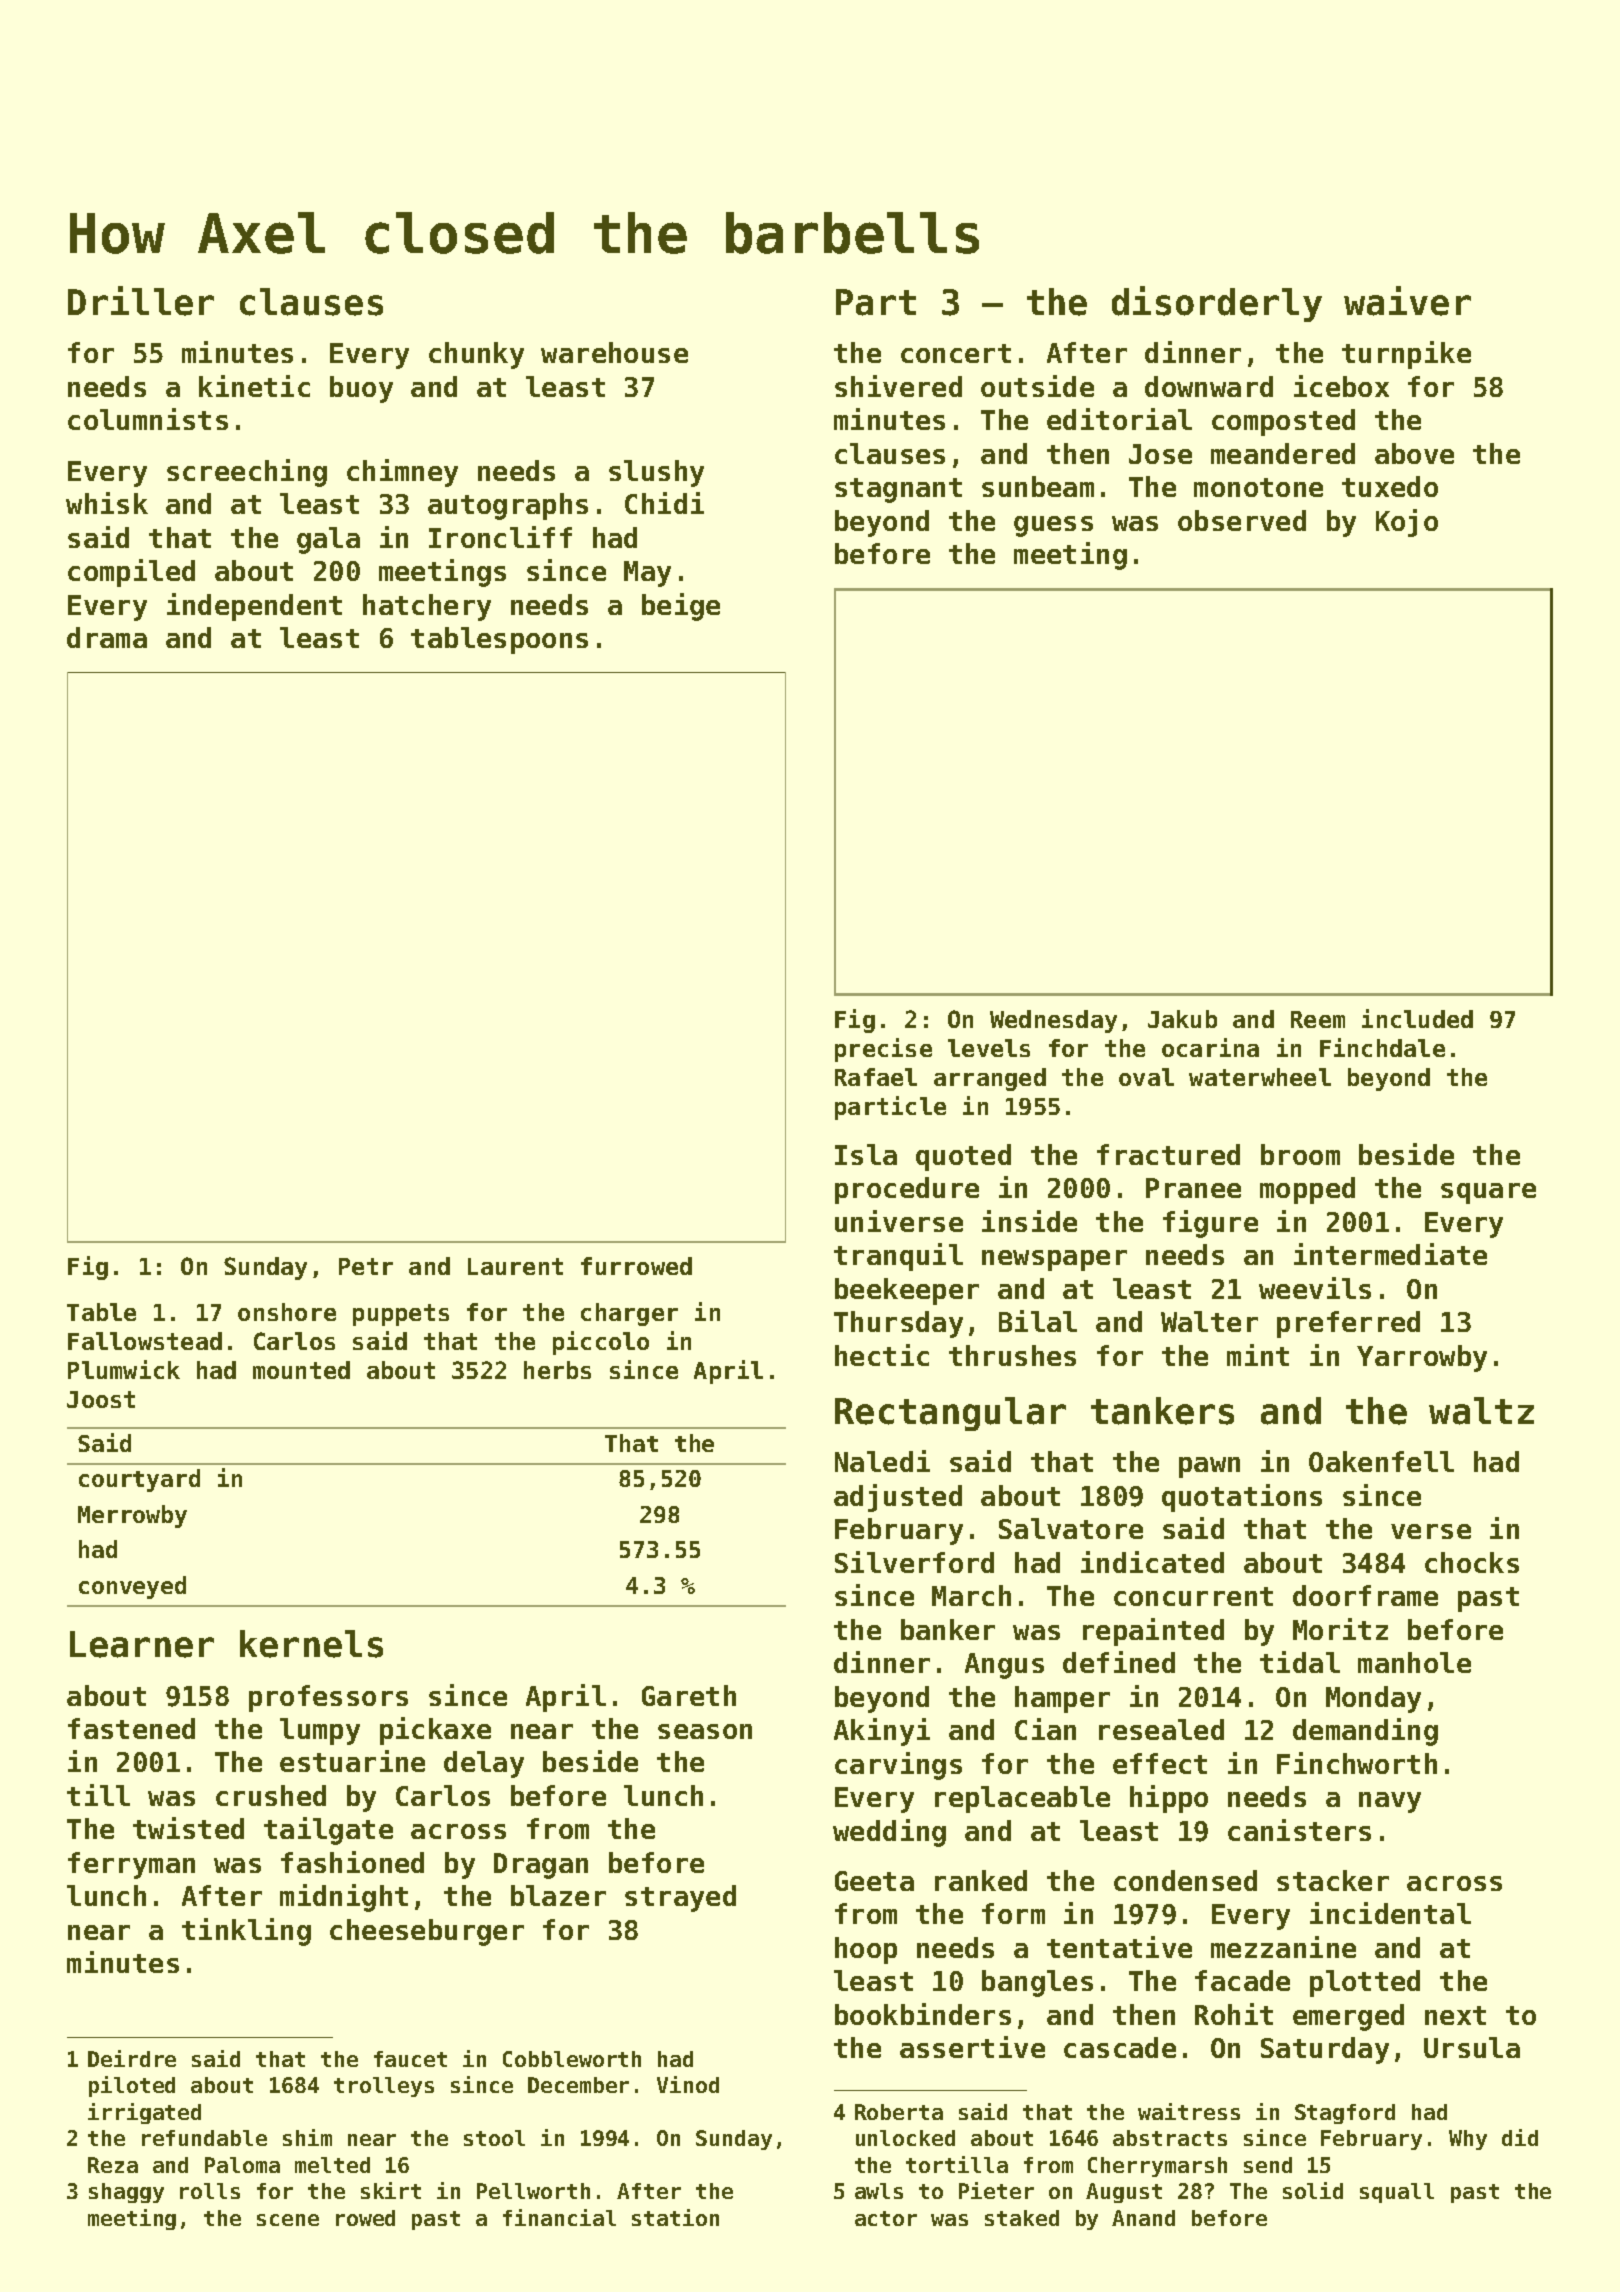  What do you see at coordinates (366, 1266) in the screenshot?
I see `Petr` at bounding box center [366, 1266].
